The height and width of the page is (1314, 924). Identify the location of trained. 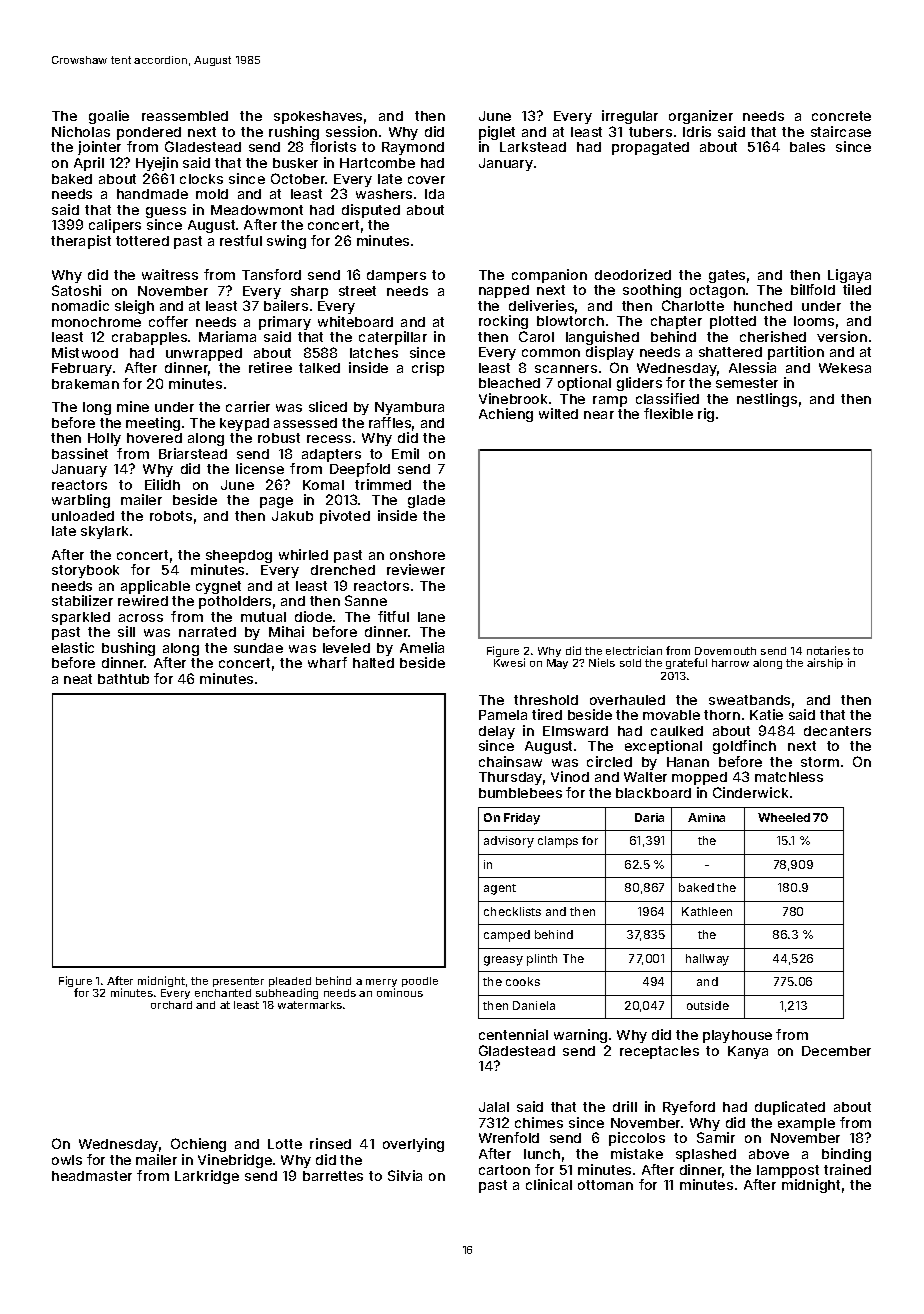
(847, 1169).
